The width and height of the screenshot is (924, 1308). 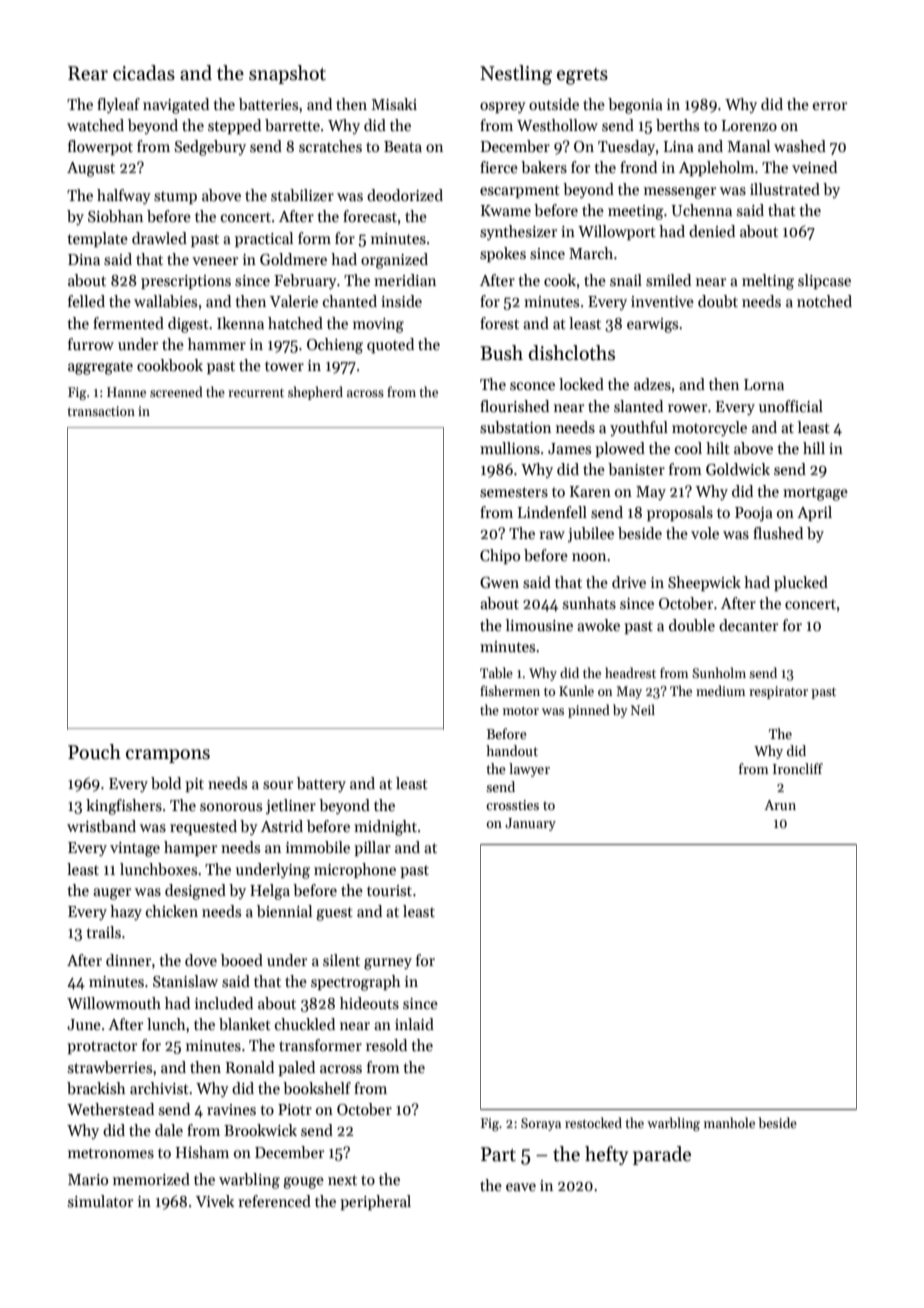 What do you see at coordinates (100, 1201) in the screenshot?
I see `simulator` at bounding box center [100, 1201].
